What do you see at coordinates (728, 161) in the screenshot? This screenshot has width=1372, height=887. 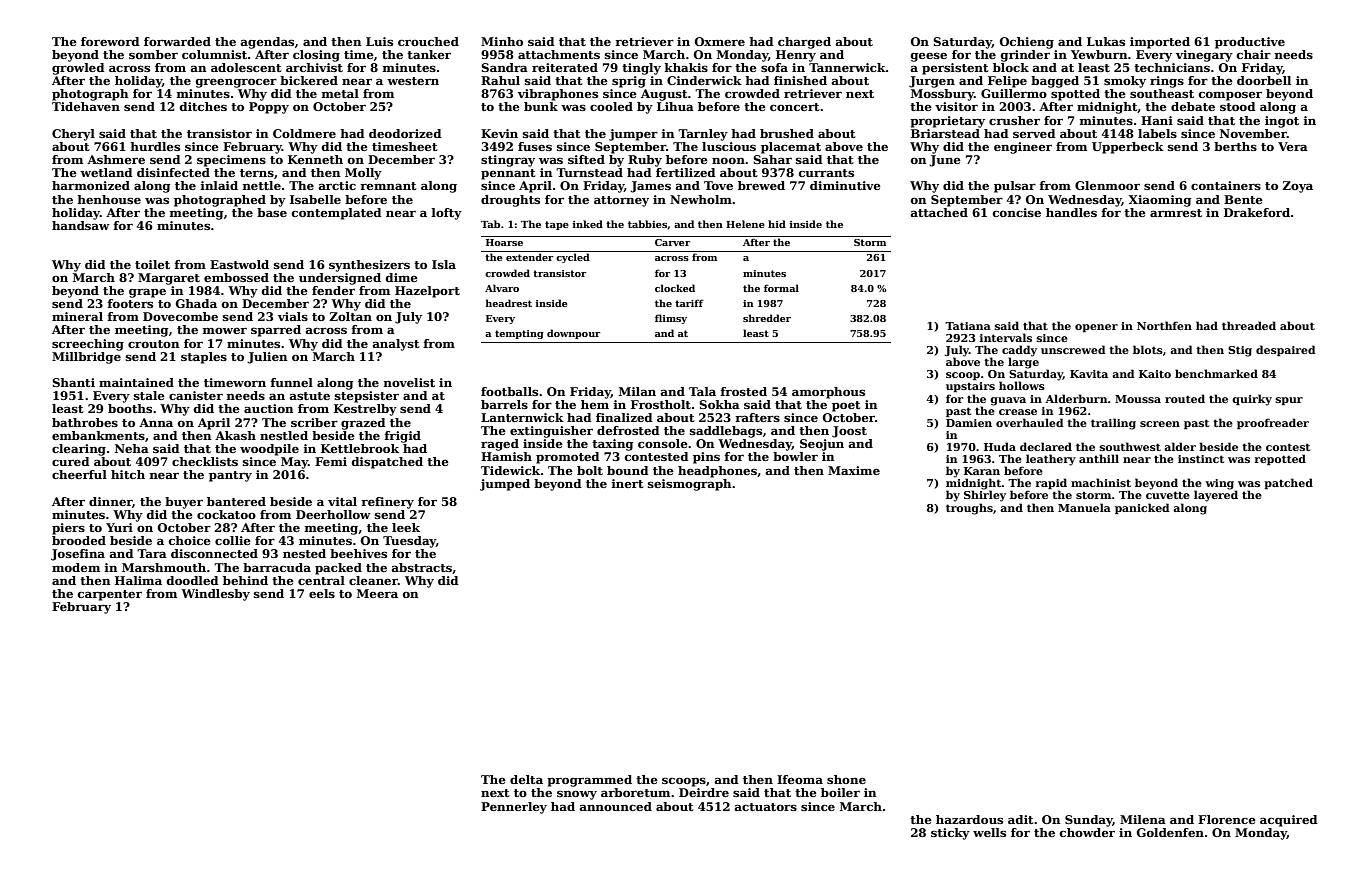 I see `noon` at bounding box center [728, 161].
